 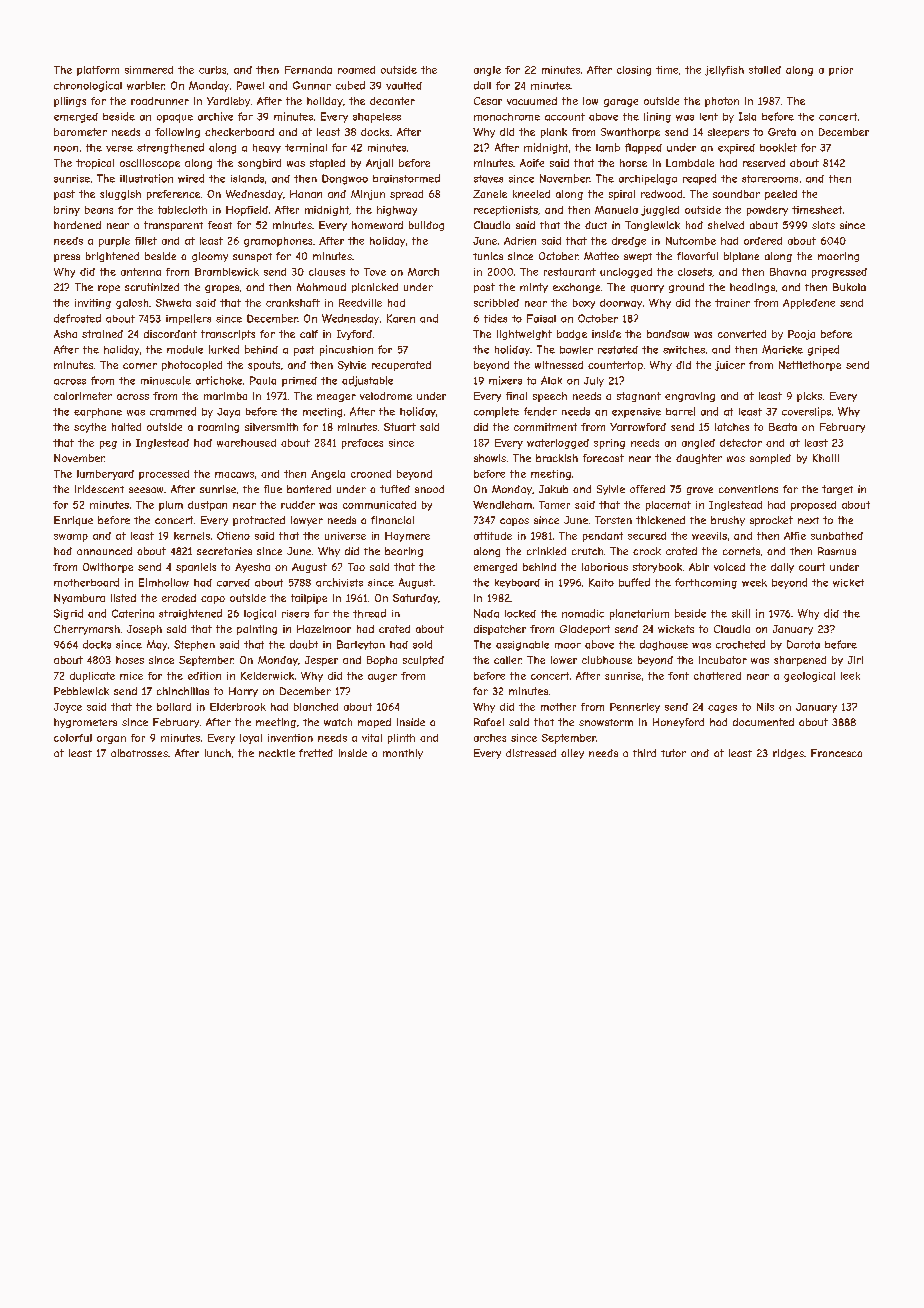 What do you see at coordinates (724, 71) in the document?
I see `jellyfish` at bounding box center [724, 71].
